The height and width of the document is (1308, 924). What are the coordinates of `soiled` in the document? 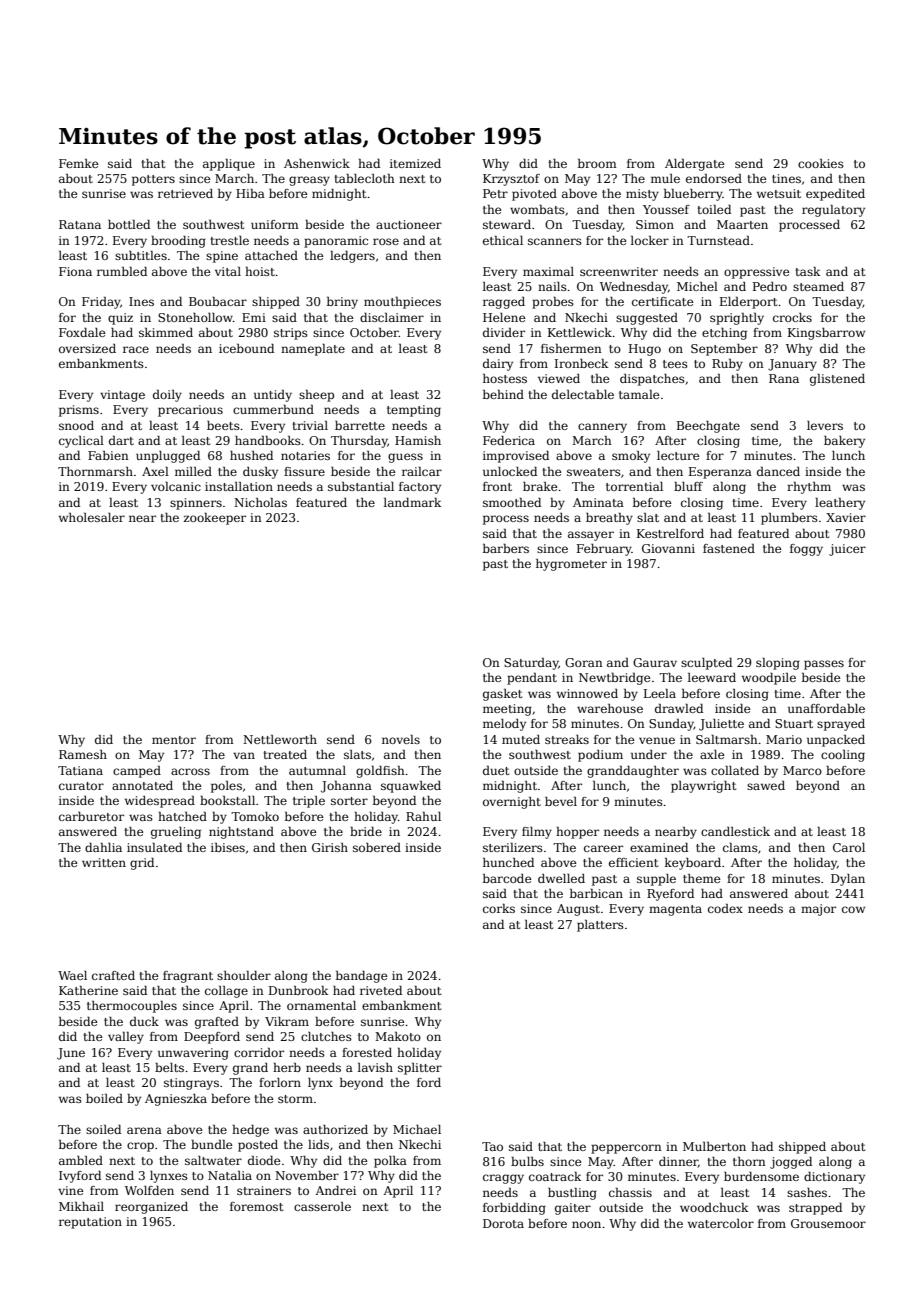 It's located at (103, 1129).
